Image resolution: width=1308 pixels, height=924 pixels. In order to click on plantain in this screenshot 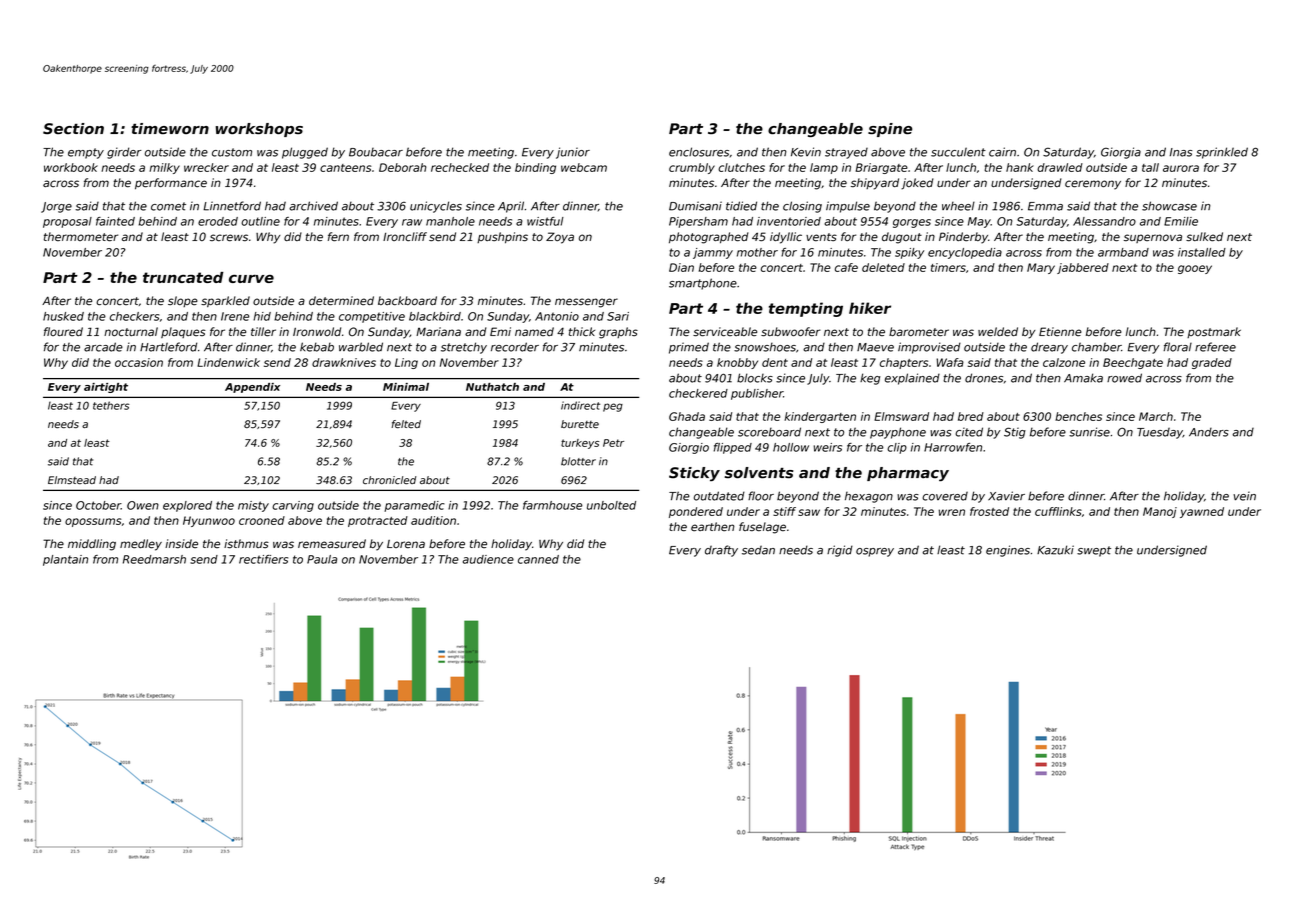, I will do `click(65, 560)`.
